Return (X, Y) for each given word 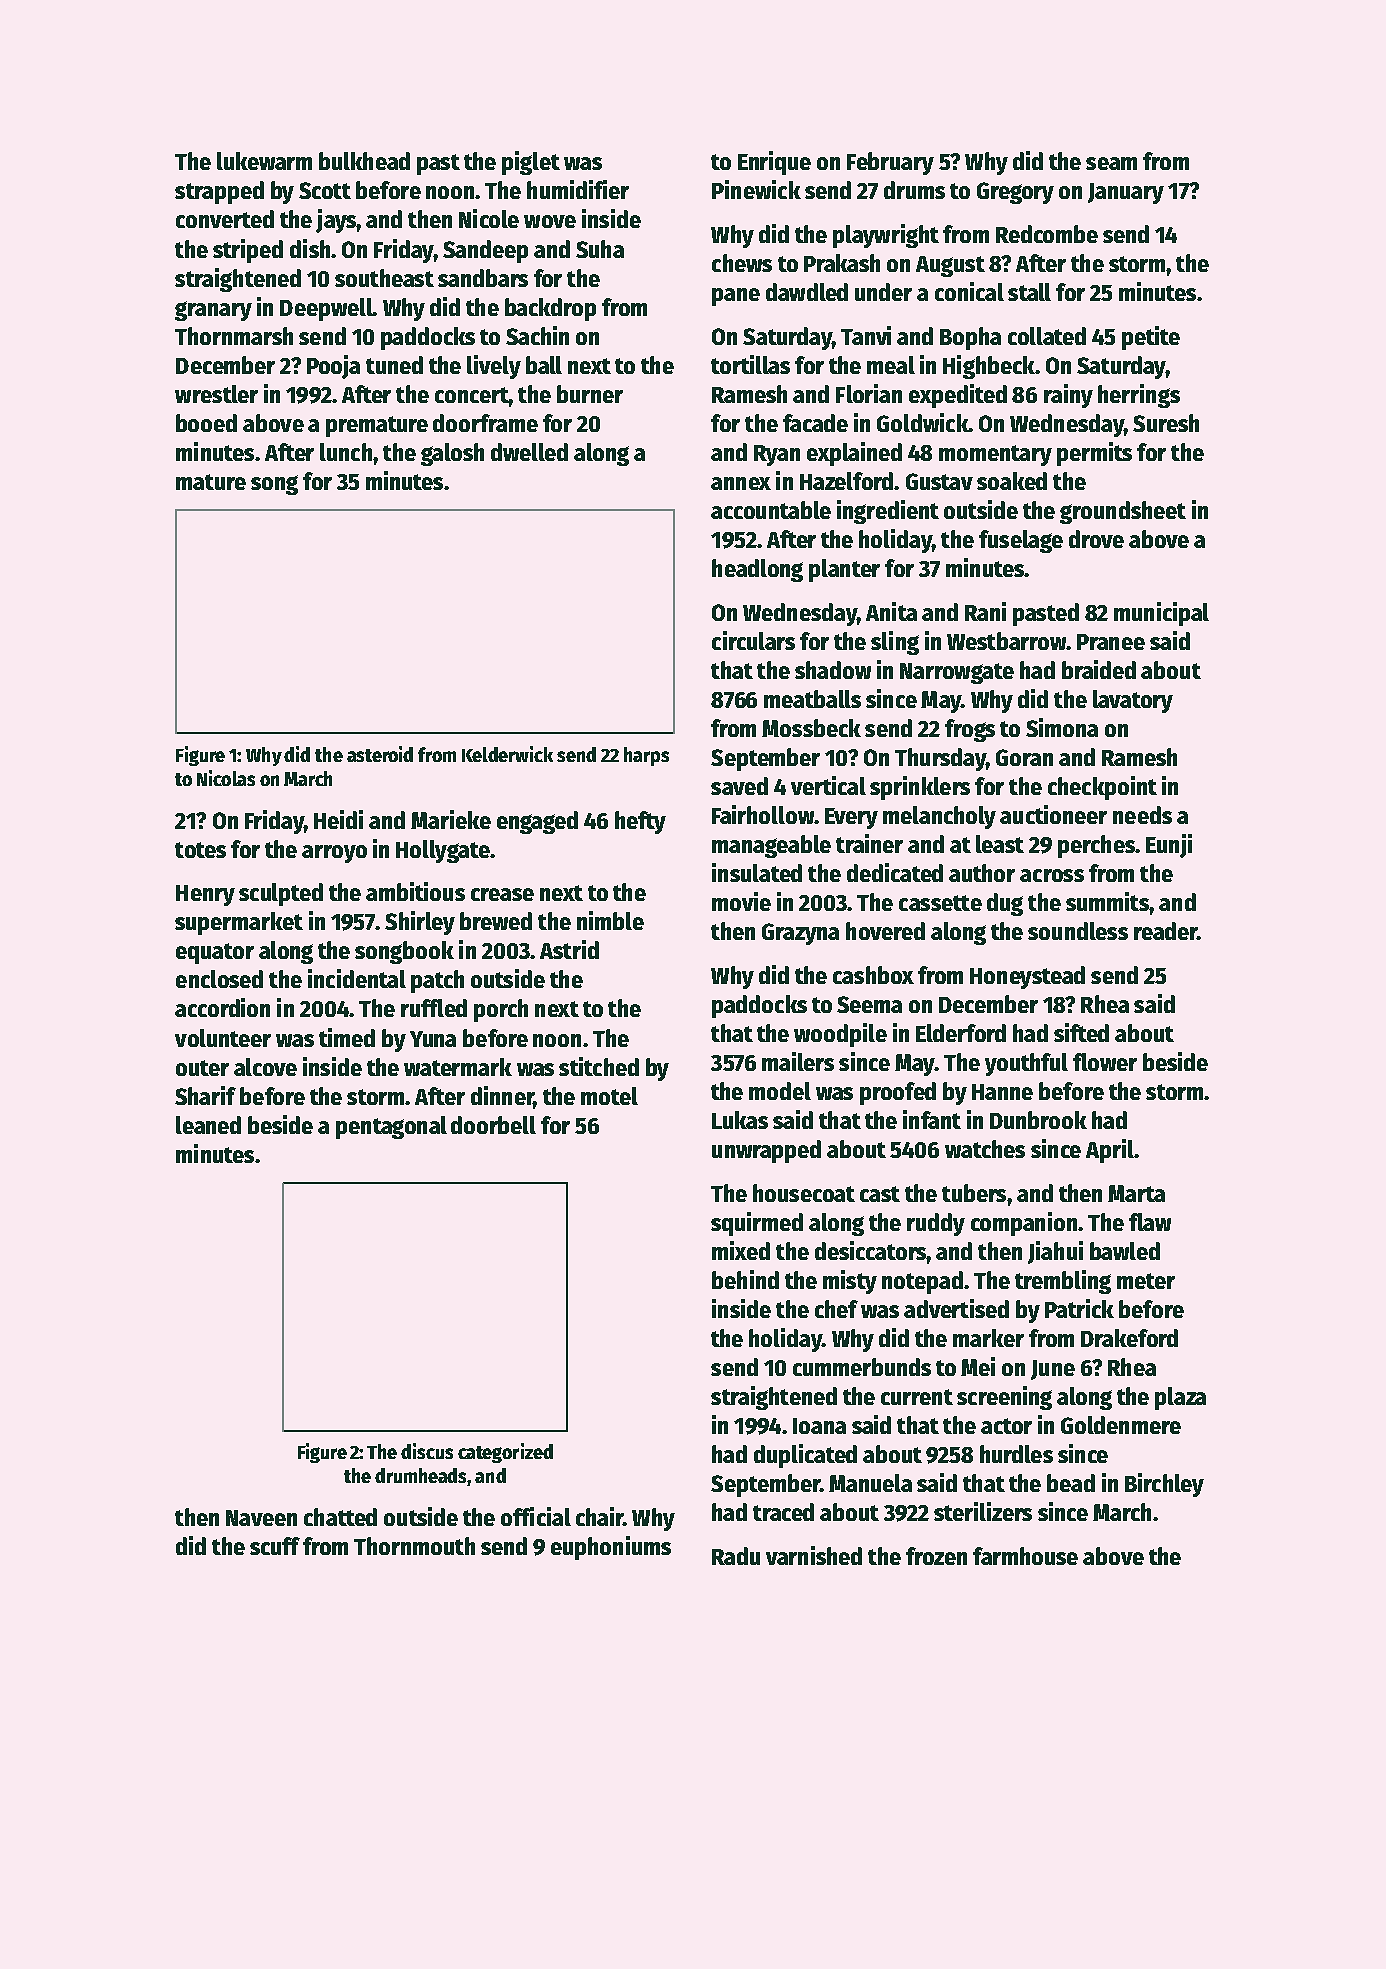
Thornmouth (414, 1546)
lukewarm (264, 161)
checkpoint (1102, 788)
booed (206, 423)
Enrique (774, 163)
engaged (537, 822)
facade (815, 423)
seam (1111, 163)
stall (1029, 292)
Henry (205, 895)
